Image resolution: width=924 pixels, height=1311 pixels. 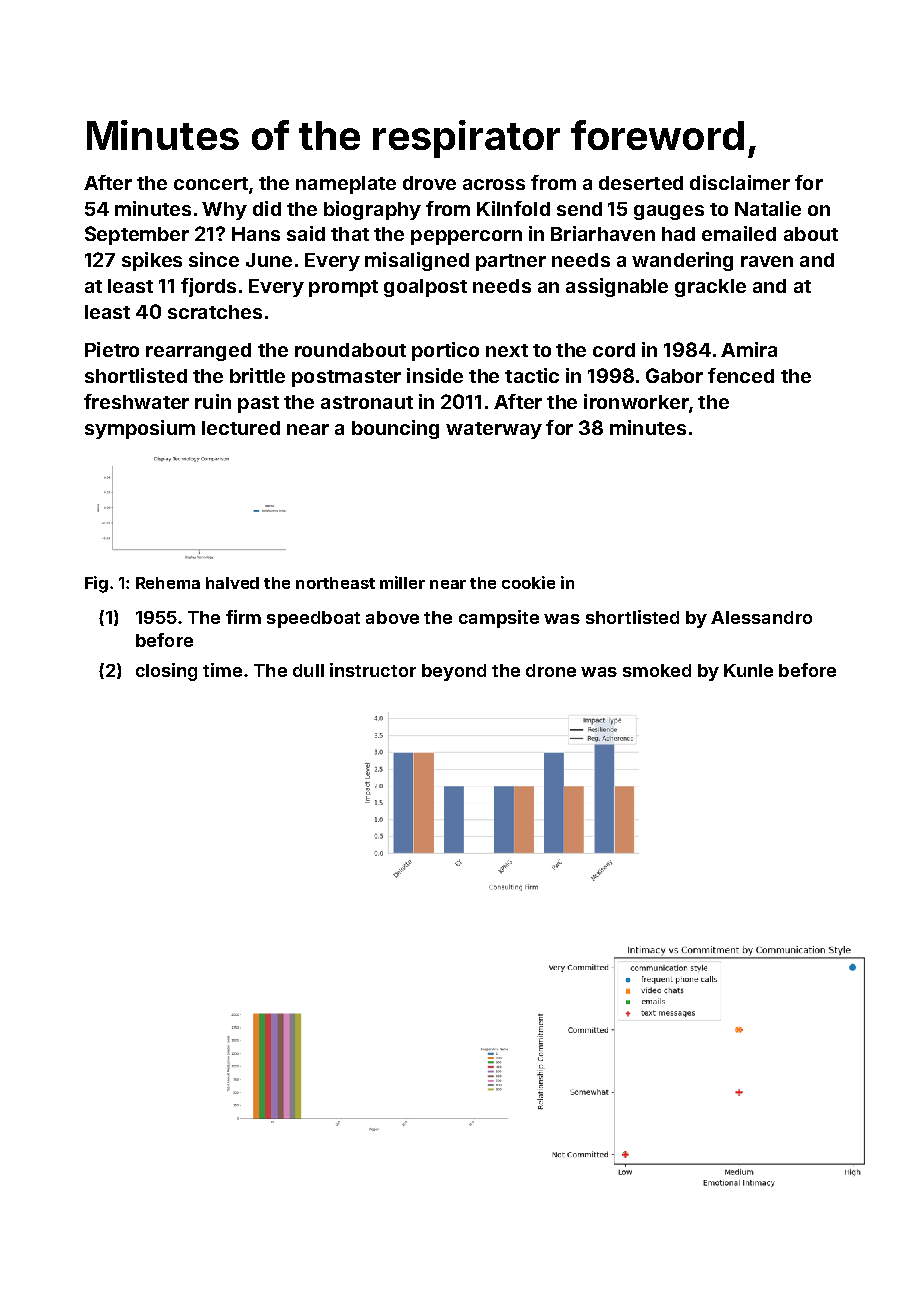 I want to click on disclaimer, so click(x=740, y=182).
